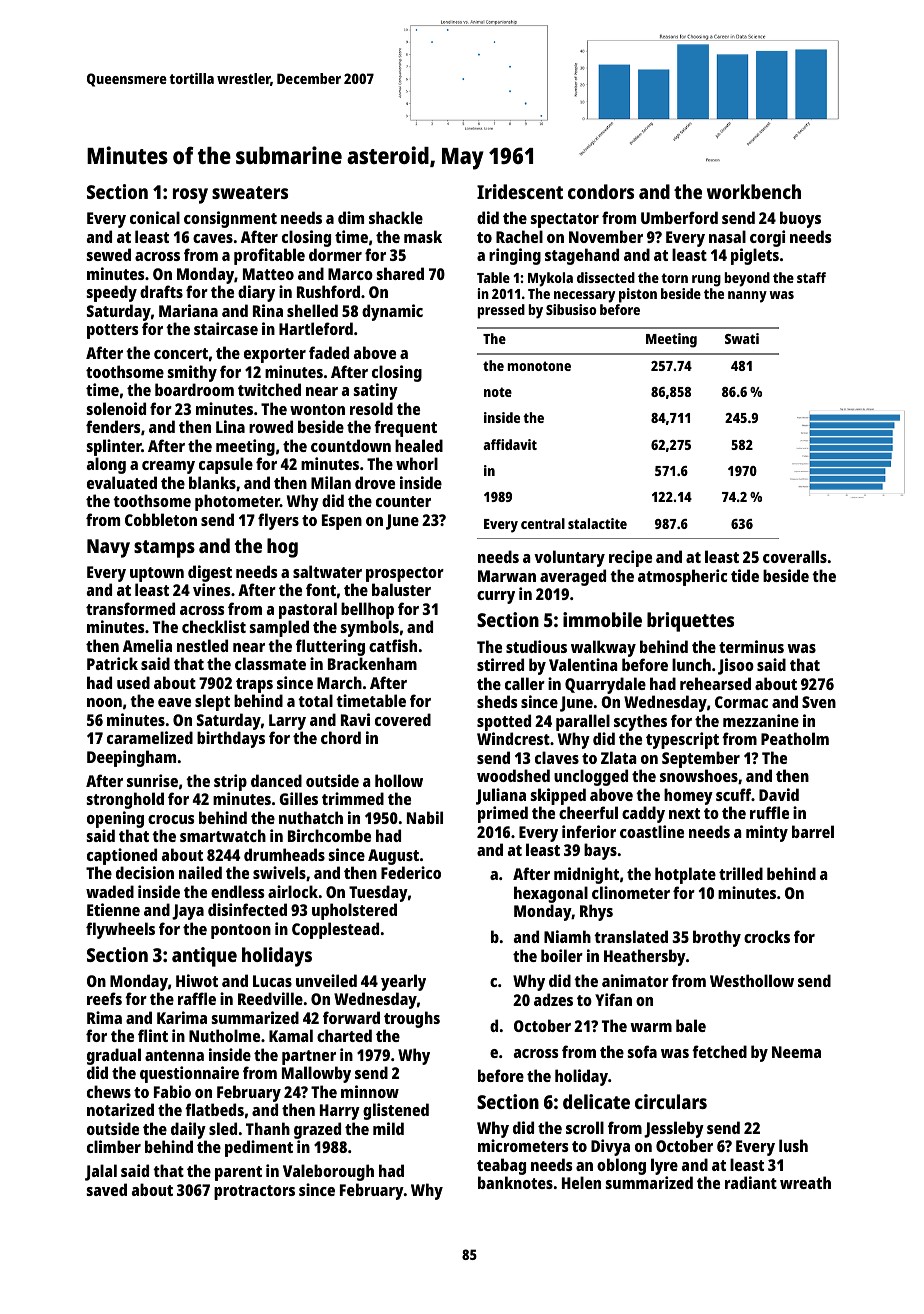 The image size is (924, 1314). Describe the element at coordinates (371, 408) in the screenshot. I see `resold` at that location.
